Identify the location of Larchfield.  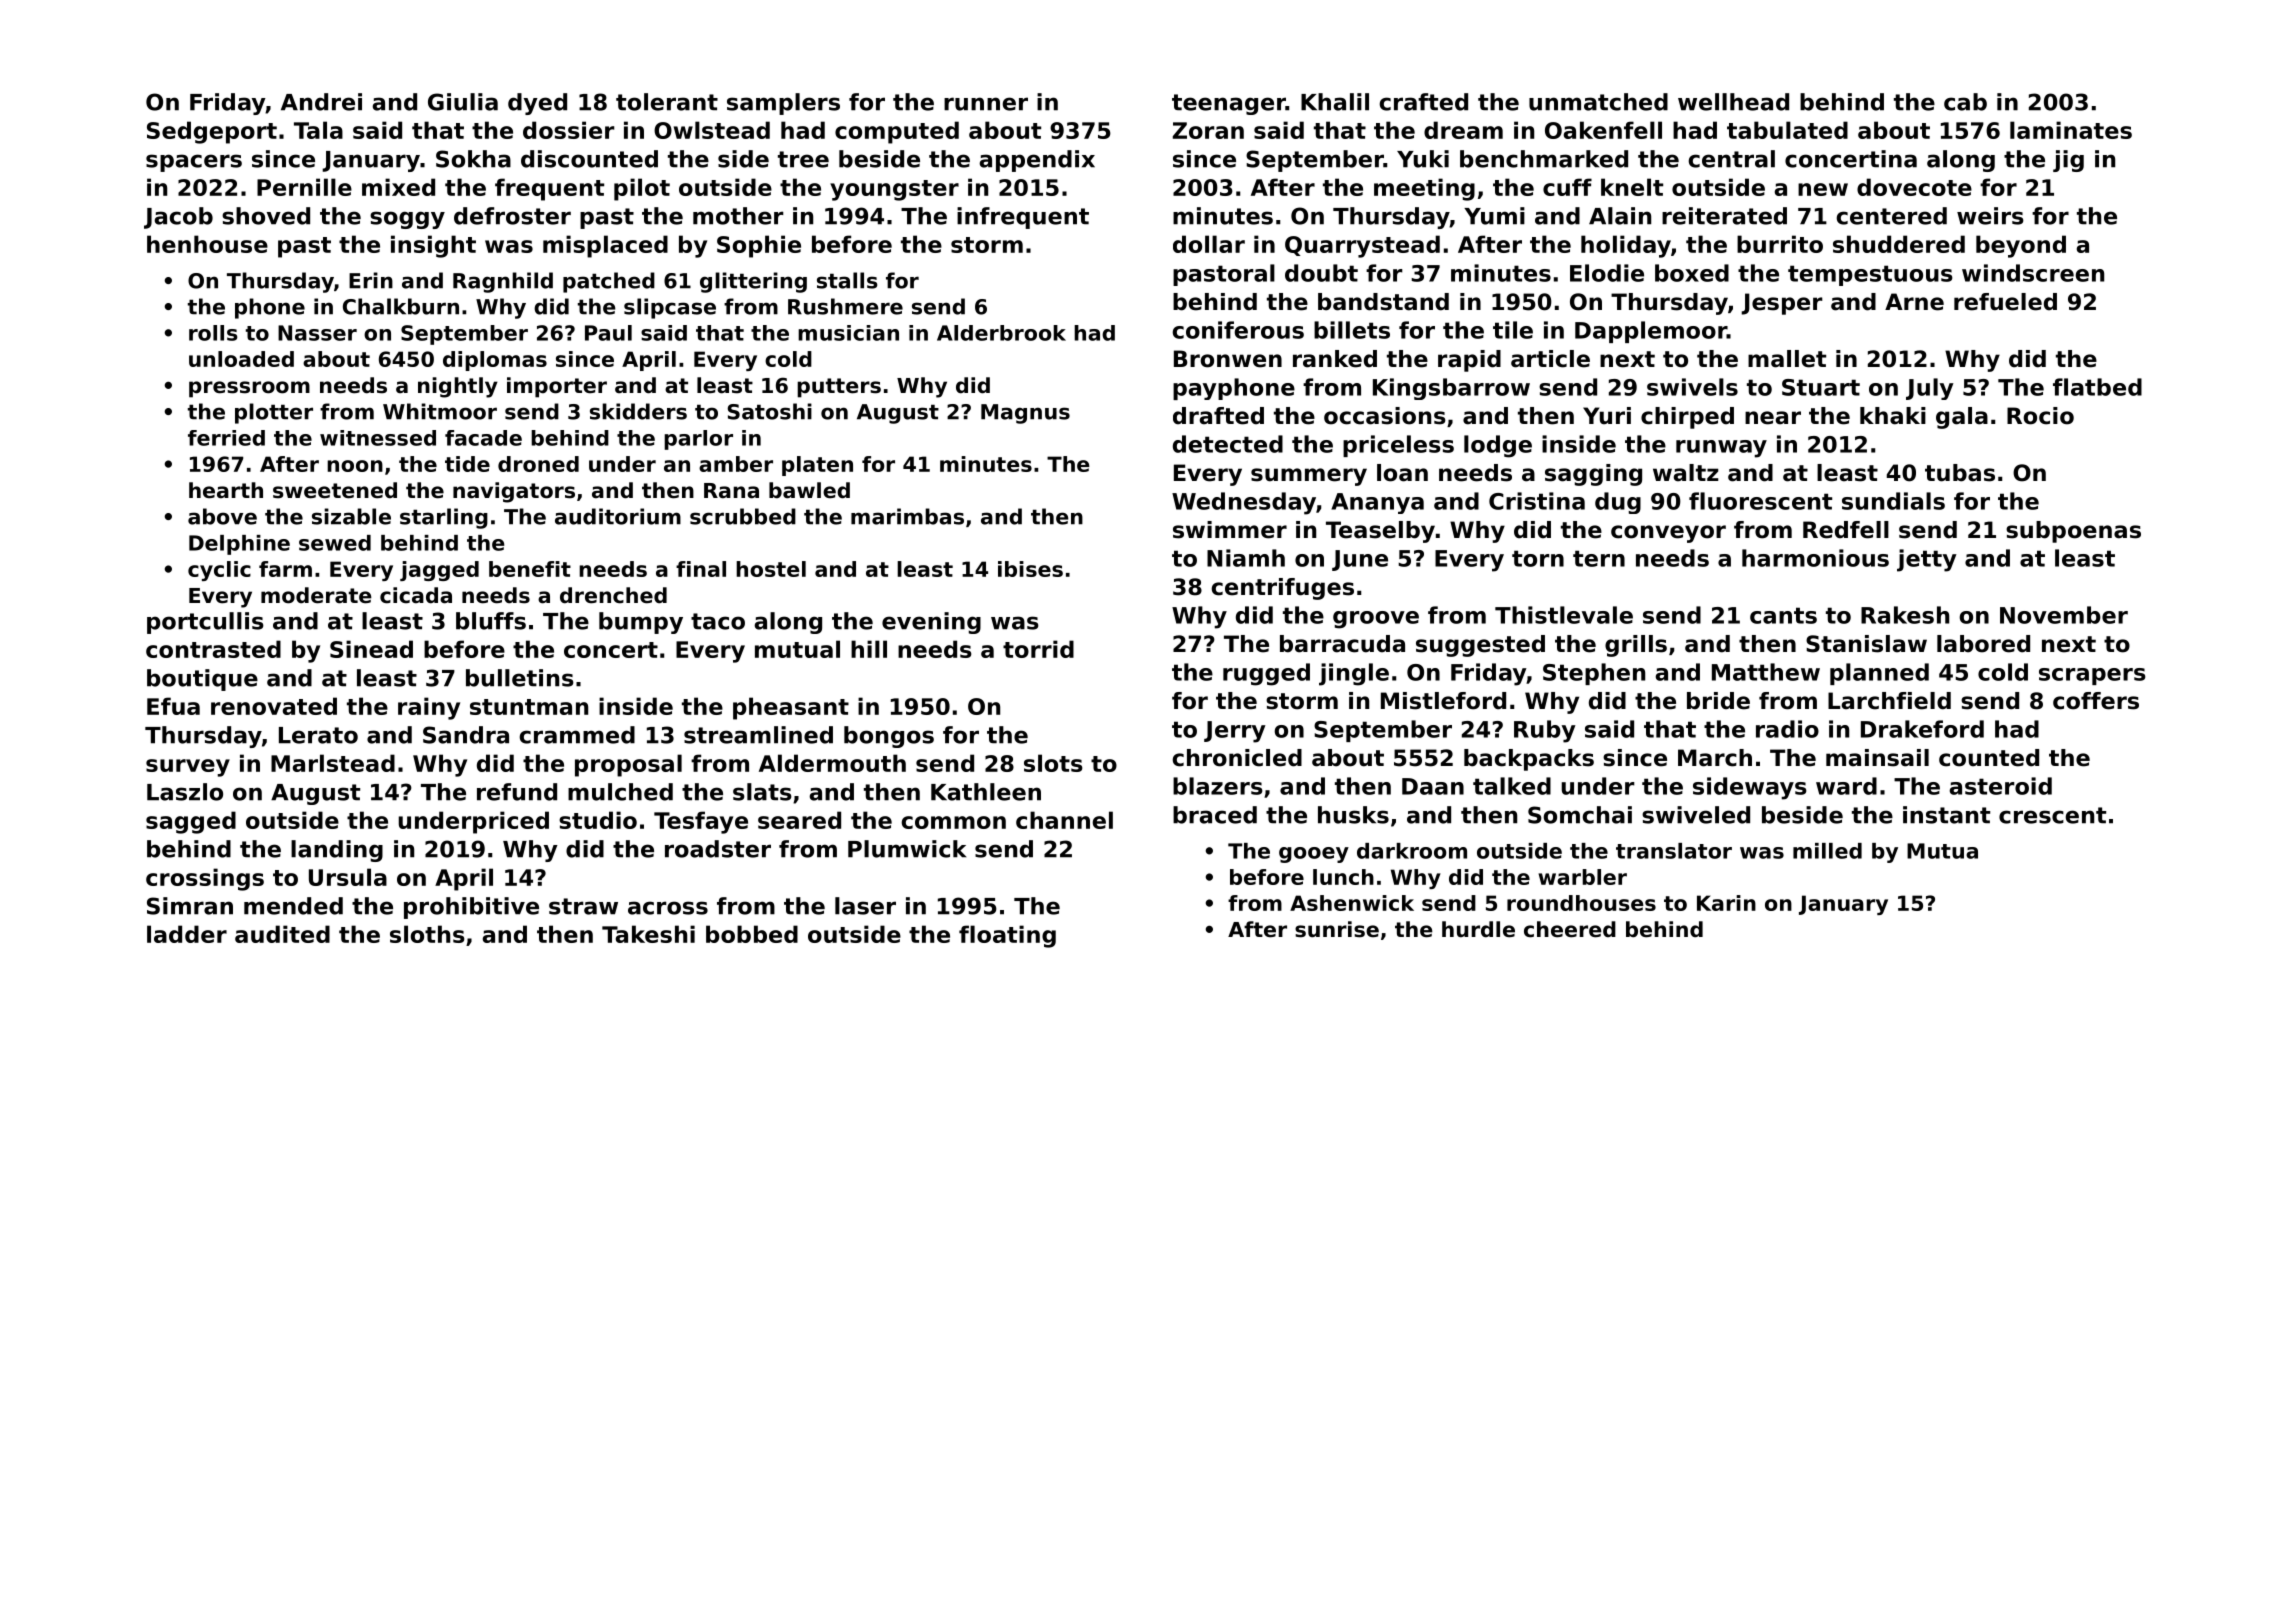
(1889, 701).
